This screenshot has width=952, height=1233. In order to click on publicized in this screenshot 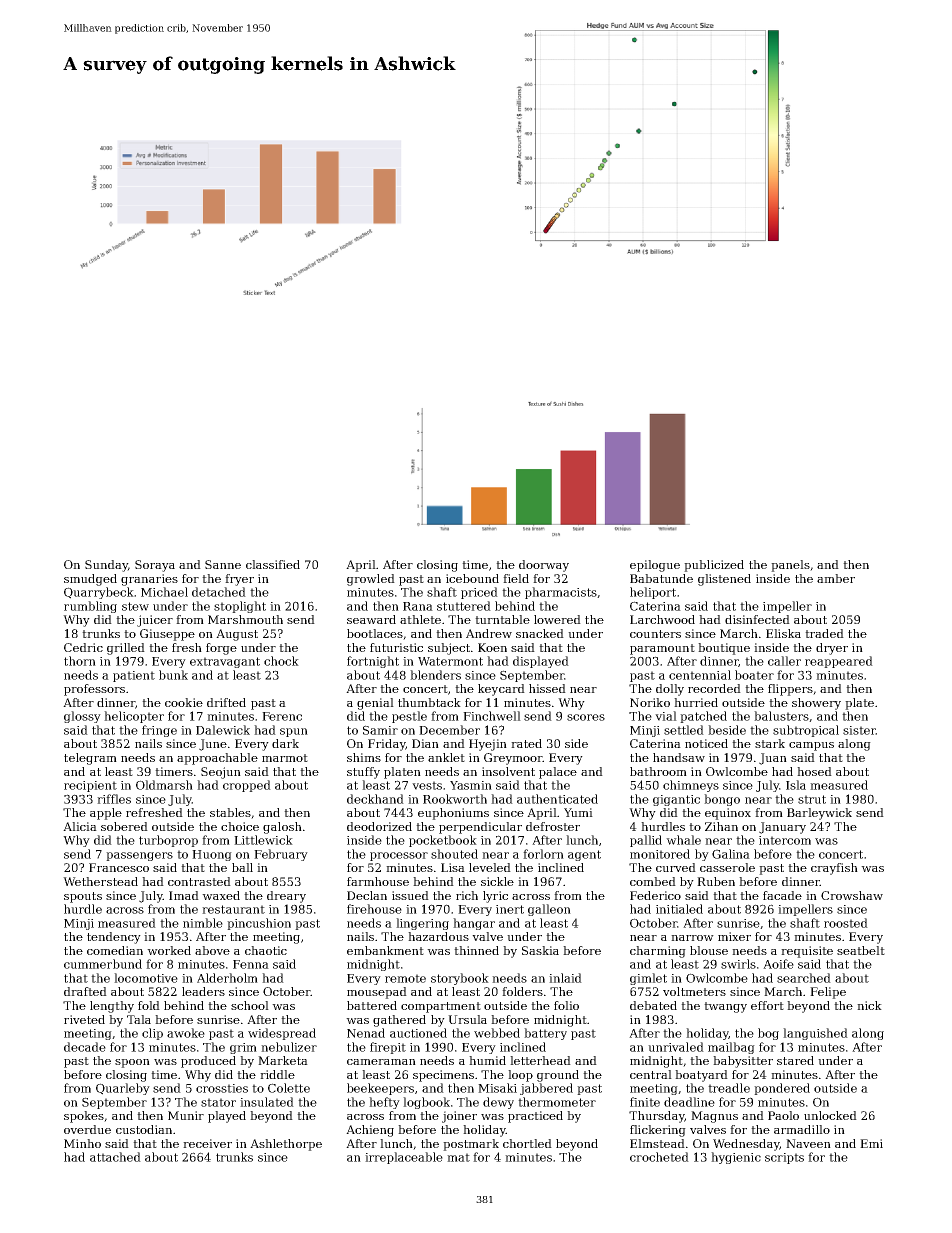, I will do `click(714, 566)`.
